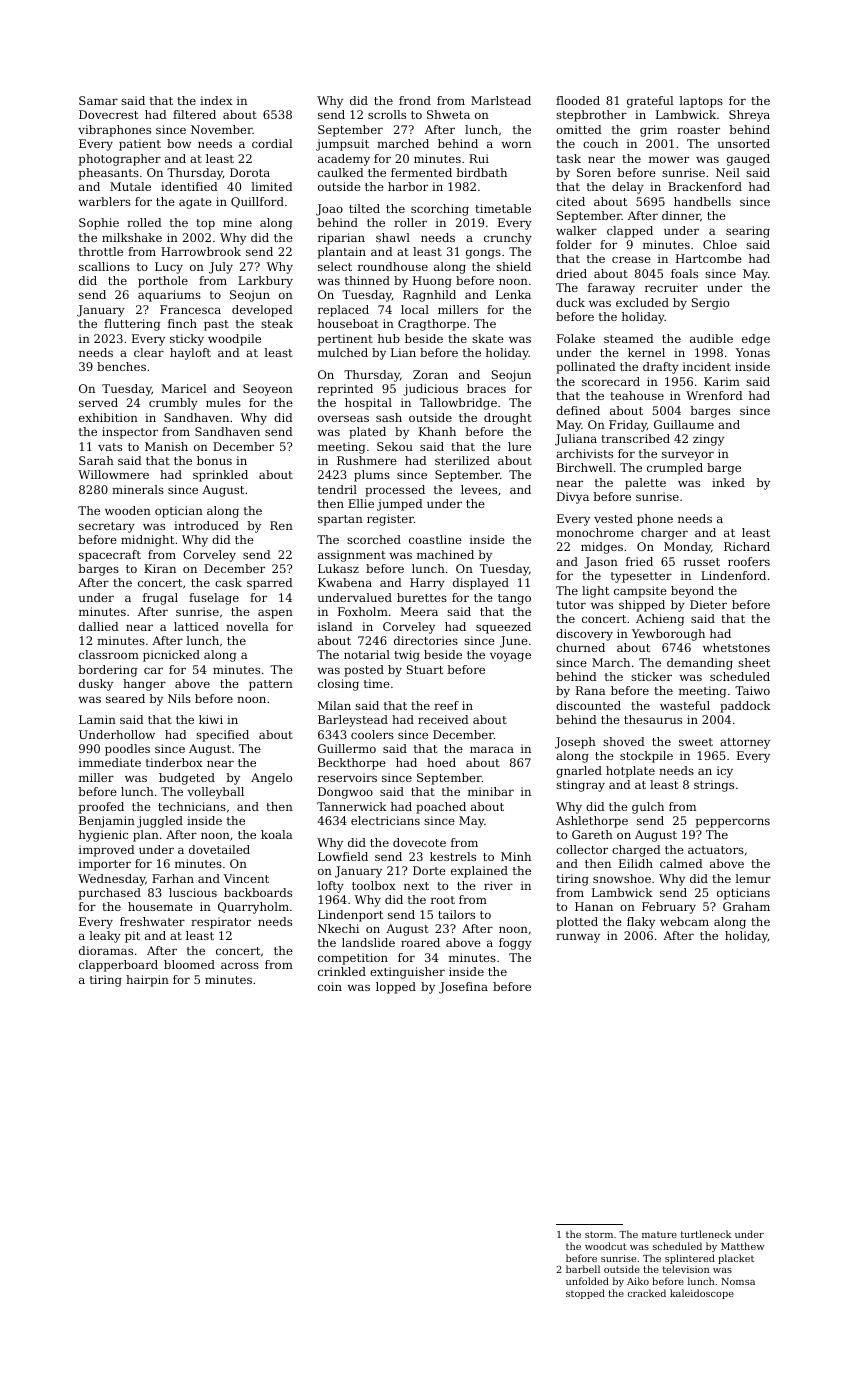  What do you see at coordinates (573, 498) in the screenshot?
I see `Divya` at bounding box center [573, 498].
